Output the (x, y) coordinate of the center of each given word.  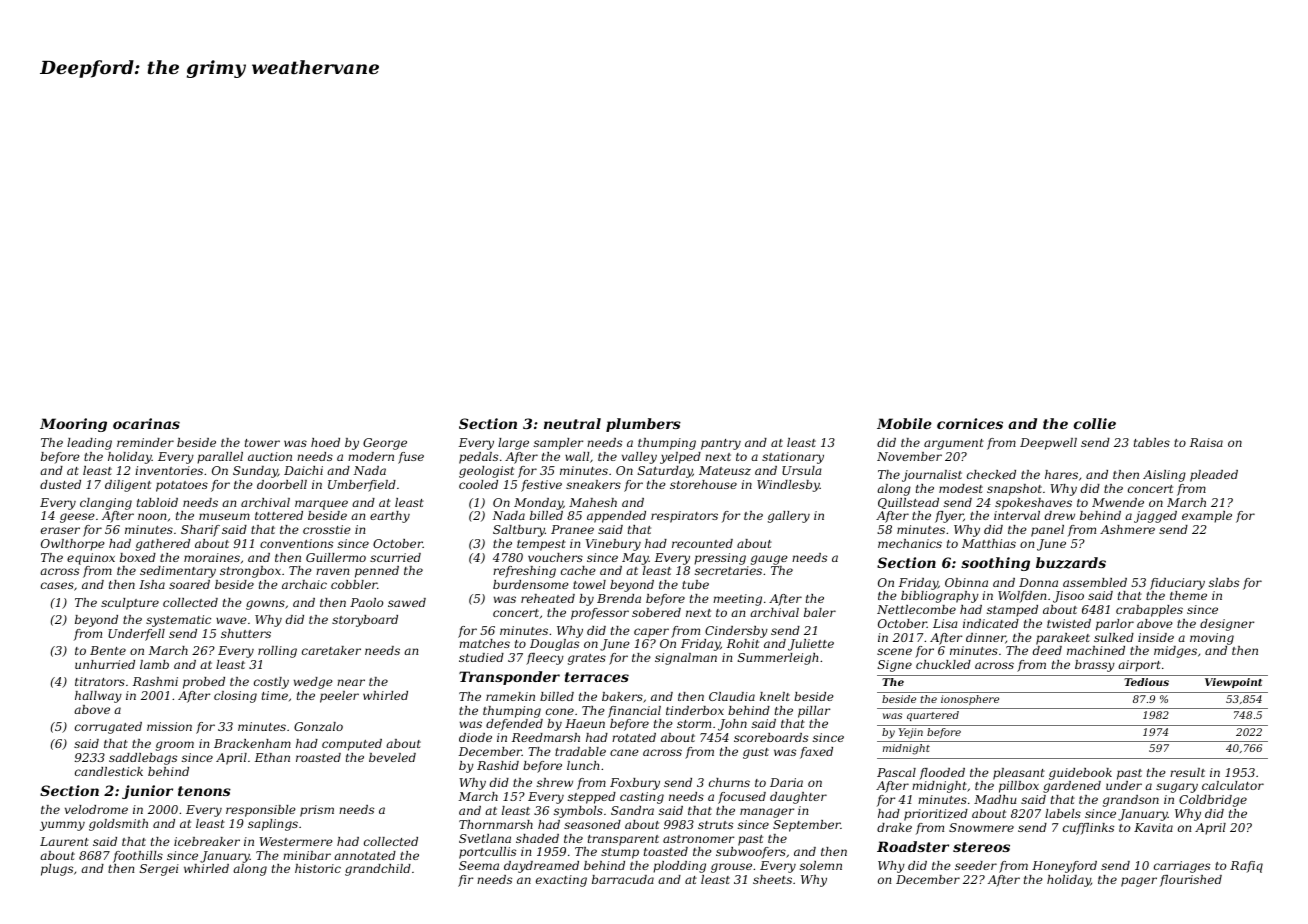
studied (481, 657)
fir (465, 881)
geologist (486, 472)
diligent (128, 486)
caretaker (331, 650)
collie (1095, 423)
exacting (561, 881)
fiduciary (1177, 584)
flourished (1191, 881)
